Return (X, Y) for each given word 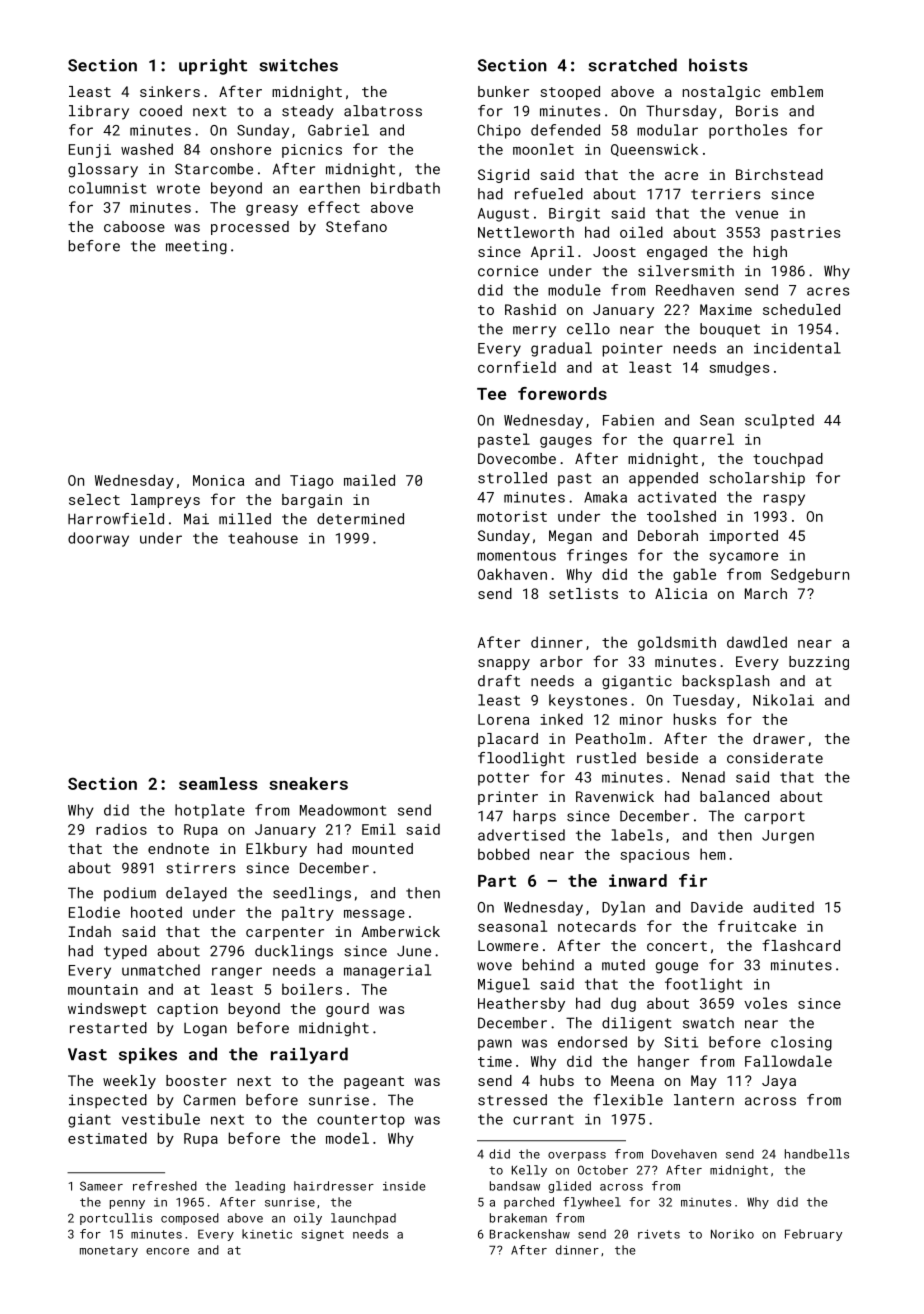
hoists (718, 65)
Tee (491, 394)
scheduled (801, 309)
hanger (663, 1062)
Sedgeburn (810, 575)
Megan (570, 537)
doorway (98, 539)
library (99, 112)
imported (743, 537)
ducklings (294, 952)
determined (360, 519)
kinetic (267, 1234)
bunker (503, 91)
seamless (218, 783)
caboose (134, 226)
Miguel (504, 985)
